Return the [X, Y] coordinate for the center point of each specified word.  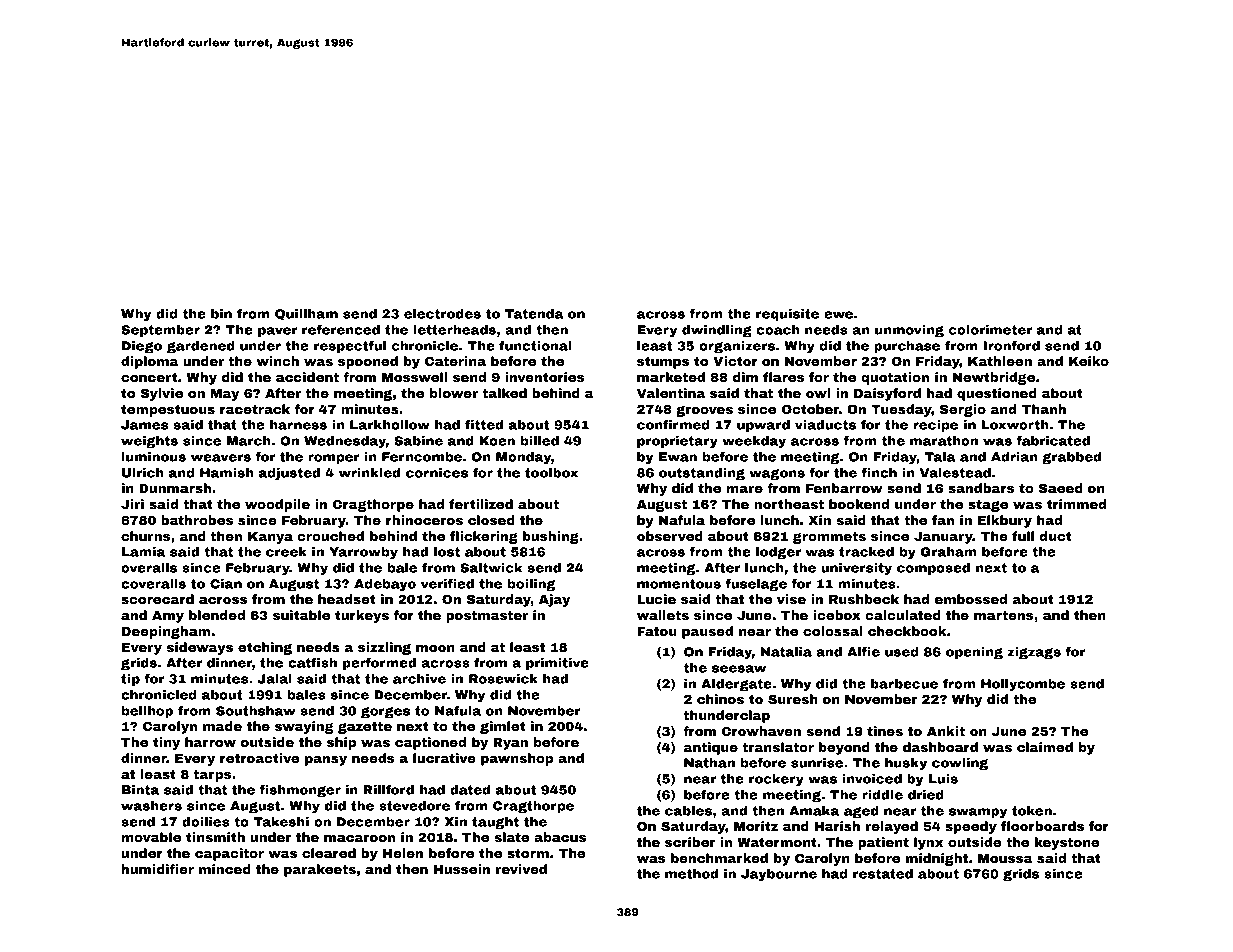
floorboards [1042, 826]
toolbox [551, 473]
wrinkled [369, 473]
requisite [787, 315]
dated [470, 790]
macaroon [359, 838]
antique [711, 748]
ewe [838, 315]
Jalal [275, 679]
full [1023, 536]
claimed [1045, 747]
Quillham [306, 314]
